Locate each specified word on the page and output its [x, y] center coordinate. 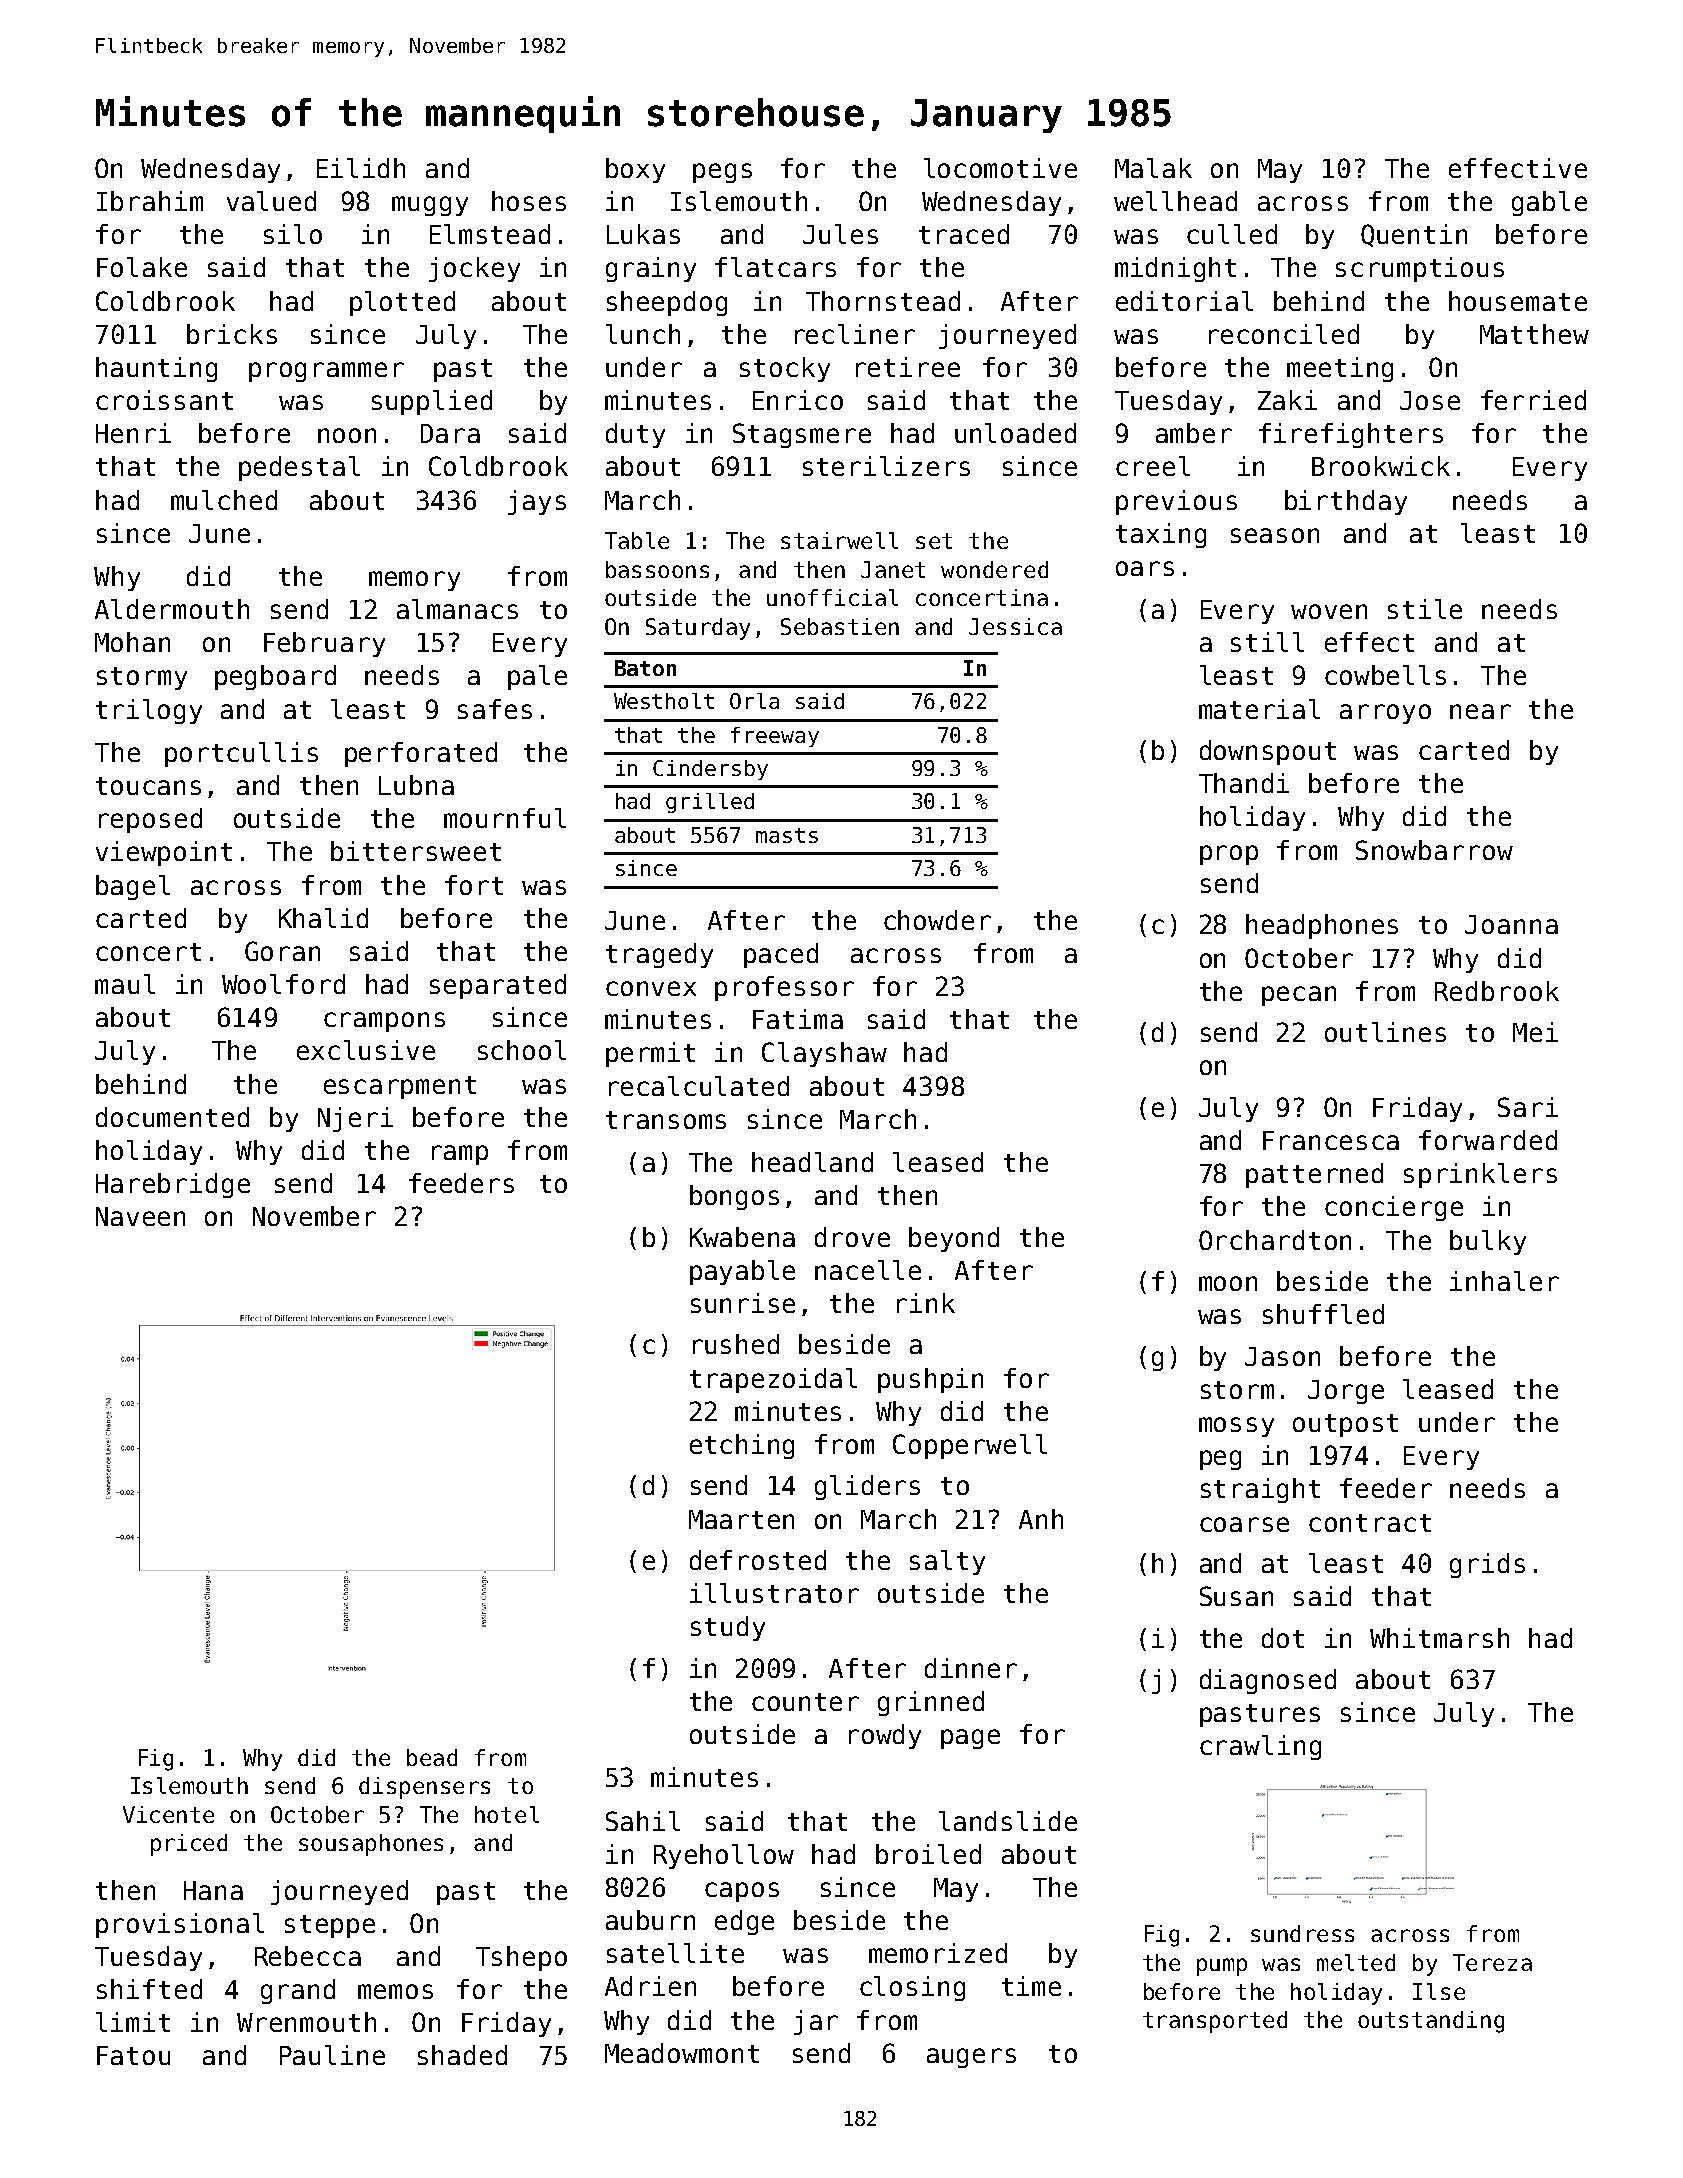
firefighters [1351, 435]
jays [537, 502]
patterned [1314, 1175]
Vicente [168, 1814]
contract [1370, 1523]
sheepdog [667, 303]
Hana [213, 1890]
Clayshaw [824, 1054]
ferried [1533, 400]
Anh [1041, 1519]
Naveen [140, 1216]
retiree [908, 367]
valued [271, 201]
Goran [282, 951]
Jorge [1346, 1392]
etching [742, 1446]
